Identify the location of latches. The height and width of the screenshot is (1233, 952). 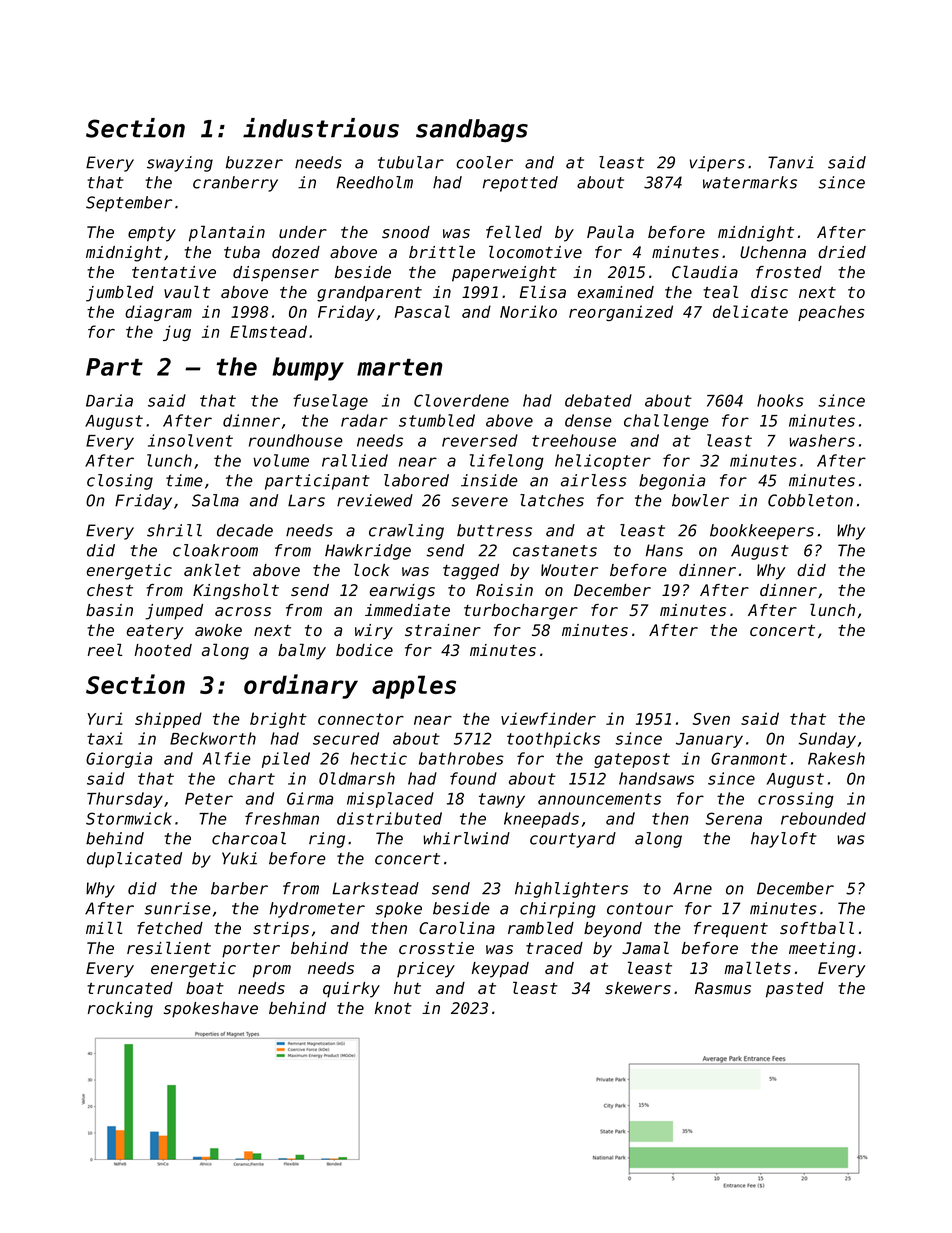
(552, 500).
